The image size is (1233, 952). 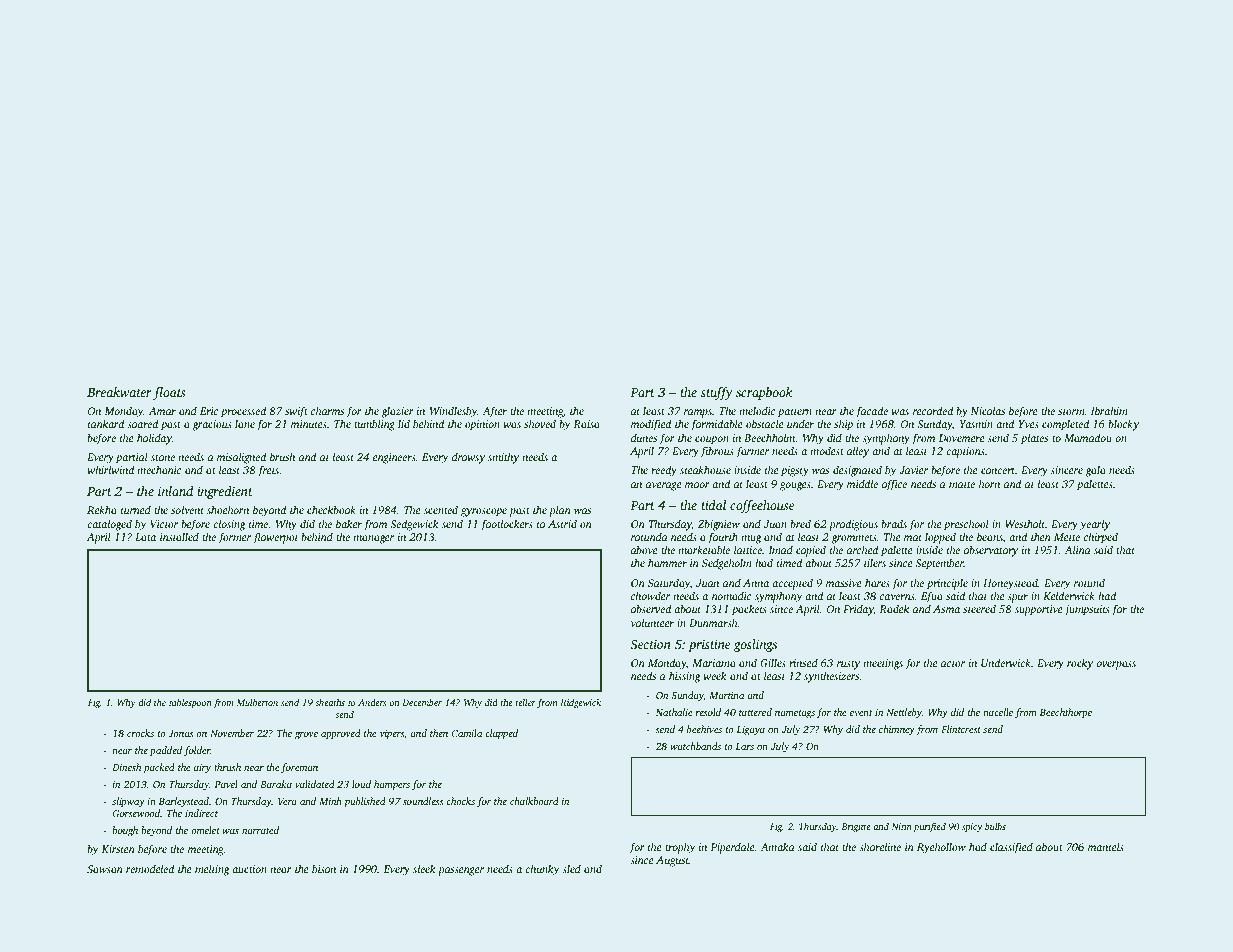 What do you see at coordinates (330, 702) in the screenshot?
I see `sheaths` at bounding box center [330, 702].
